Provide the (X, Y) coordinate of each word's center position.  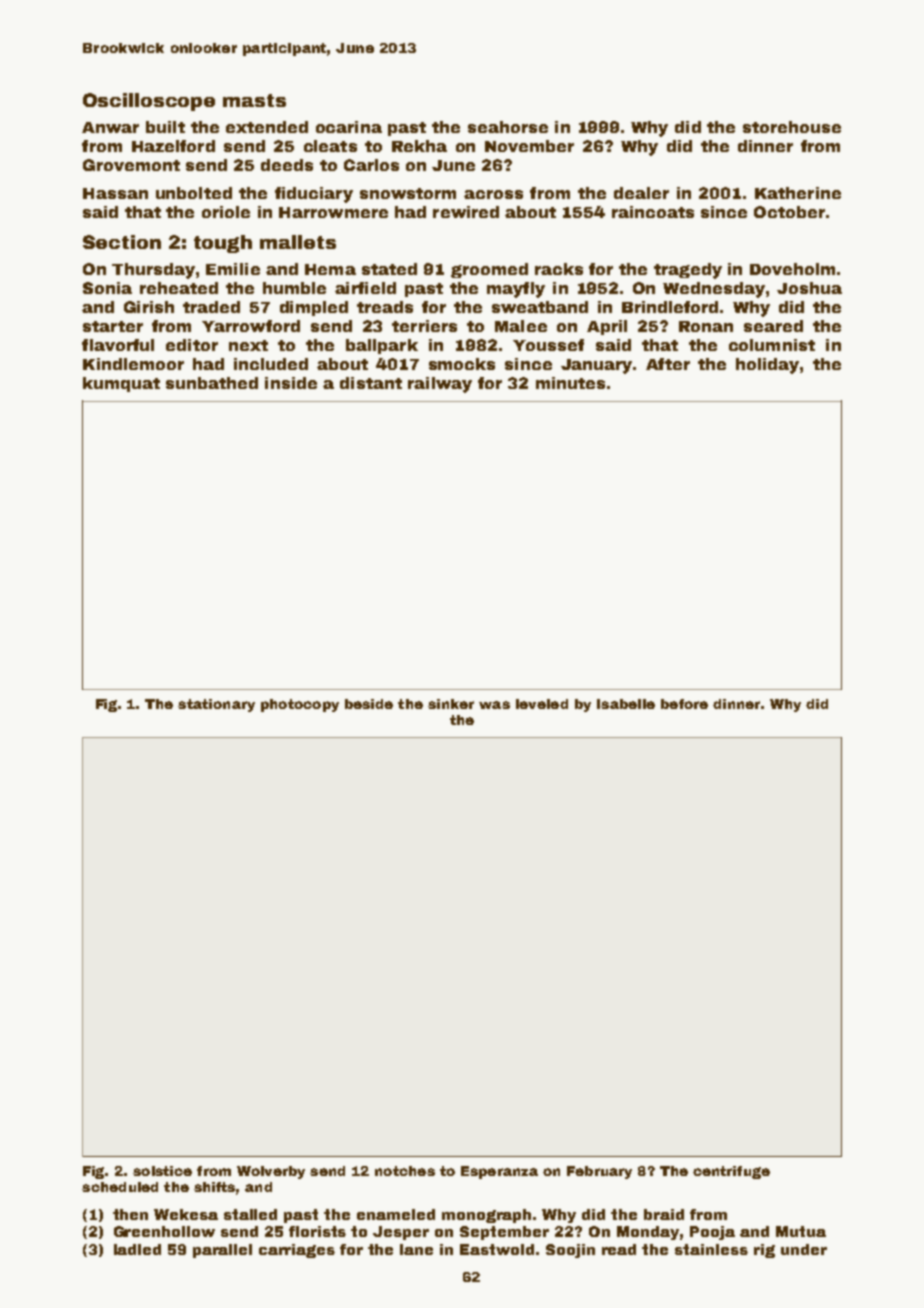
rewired (466, 212)
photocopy (300, 705)
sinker (451, 704)
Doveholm (792, 269)
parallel (222, 1251)
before (684, 704)
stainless (711, 1249)
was (494, 705)
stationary (216, 705)
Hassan (115, 193)
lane (416, 1249)
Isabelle (626, 704)
